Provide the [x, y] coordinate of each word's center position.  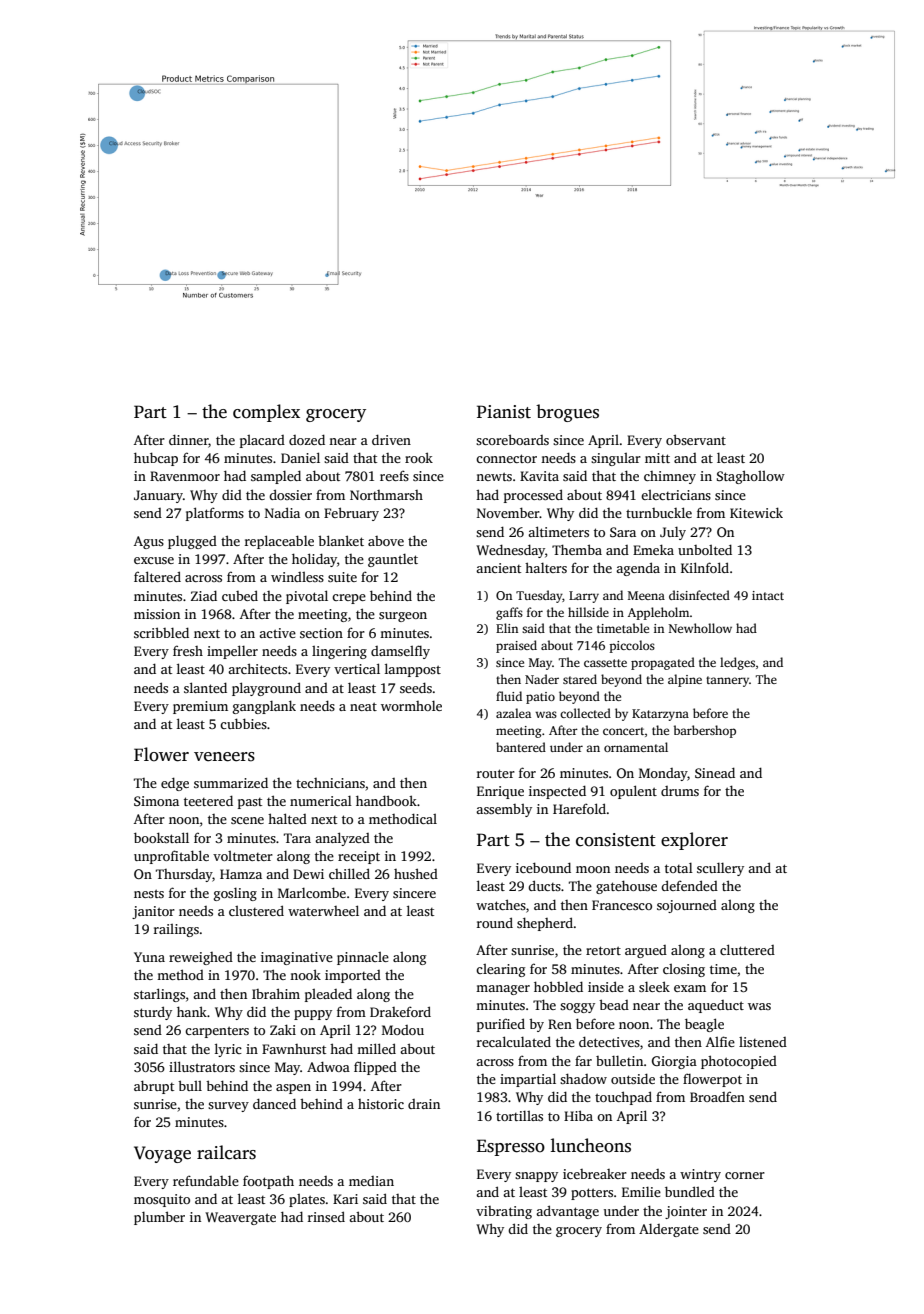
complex [266, 413]
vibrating [504, 1212]
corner [745, 1175]
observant [696, 439]
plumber [159, 1218]
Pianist [504, 412]
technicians [330, 783]
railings [176, 930]
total [679, 868]
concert [624, 731]
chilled [349, 873]
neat [363, 706]
